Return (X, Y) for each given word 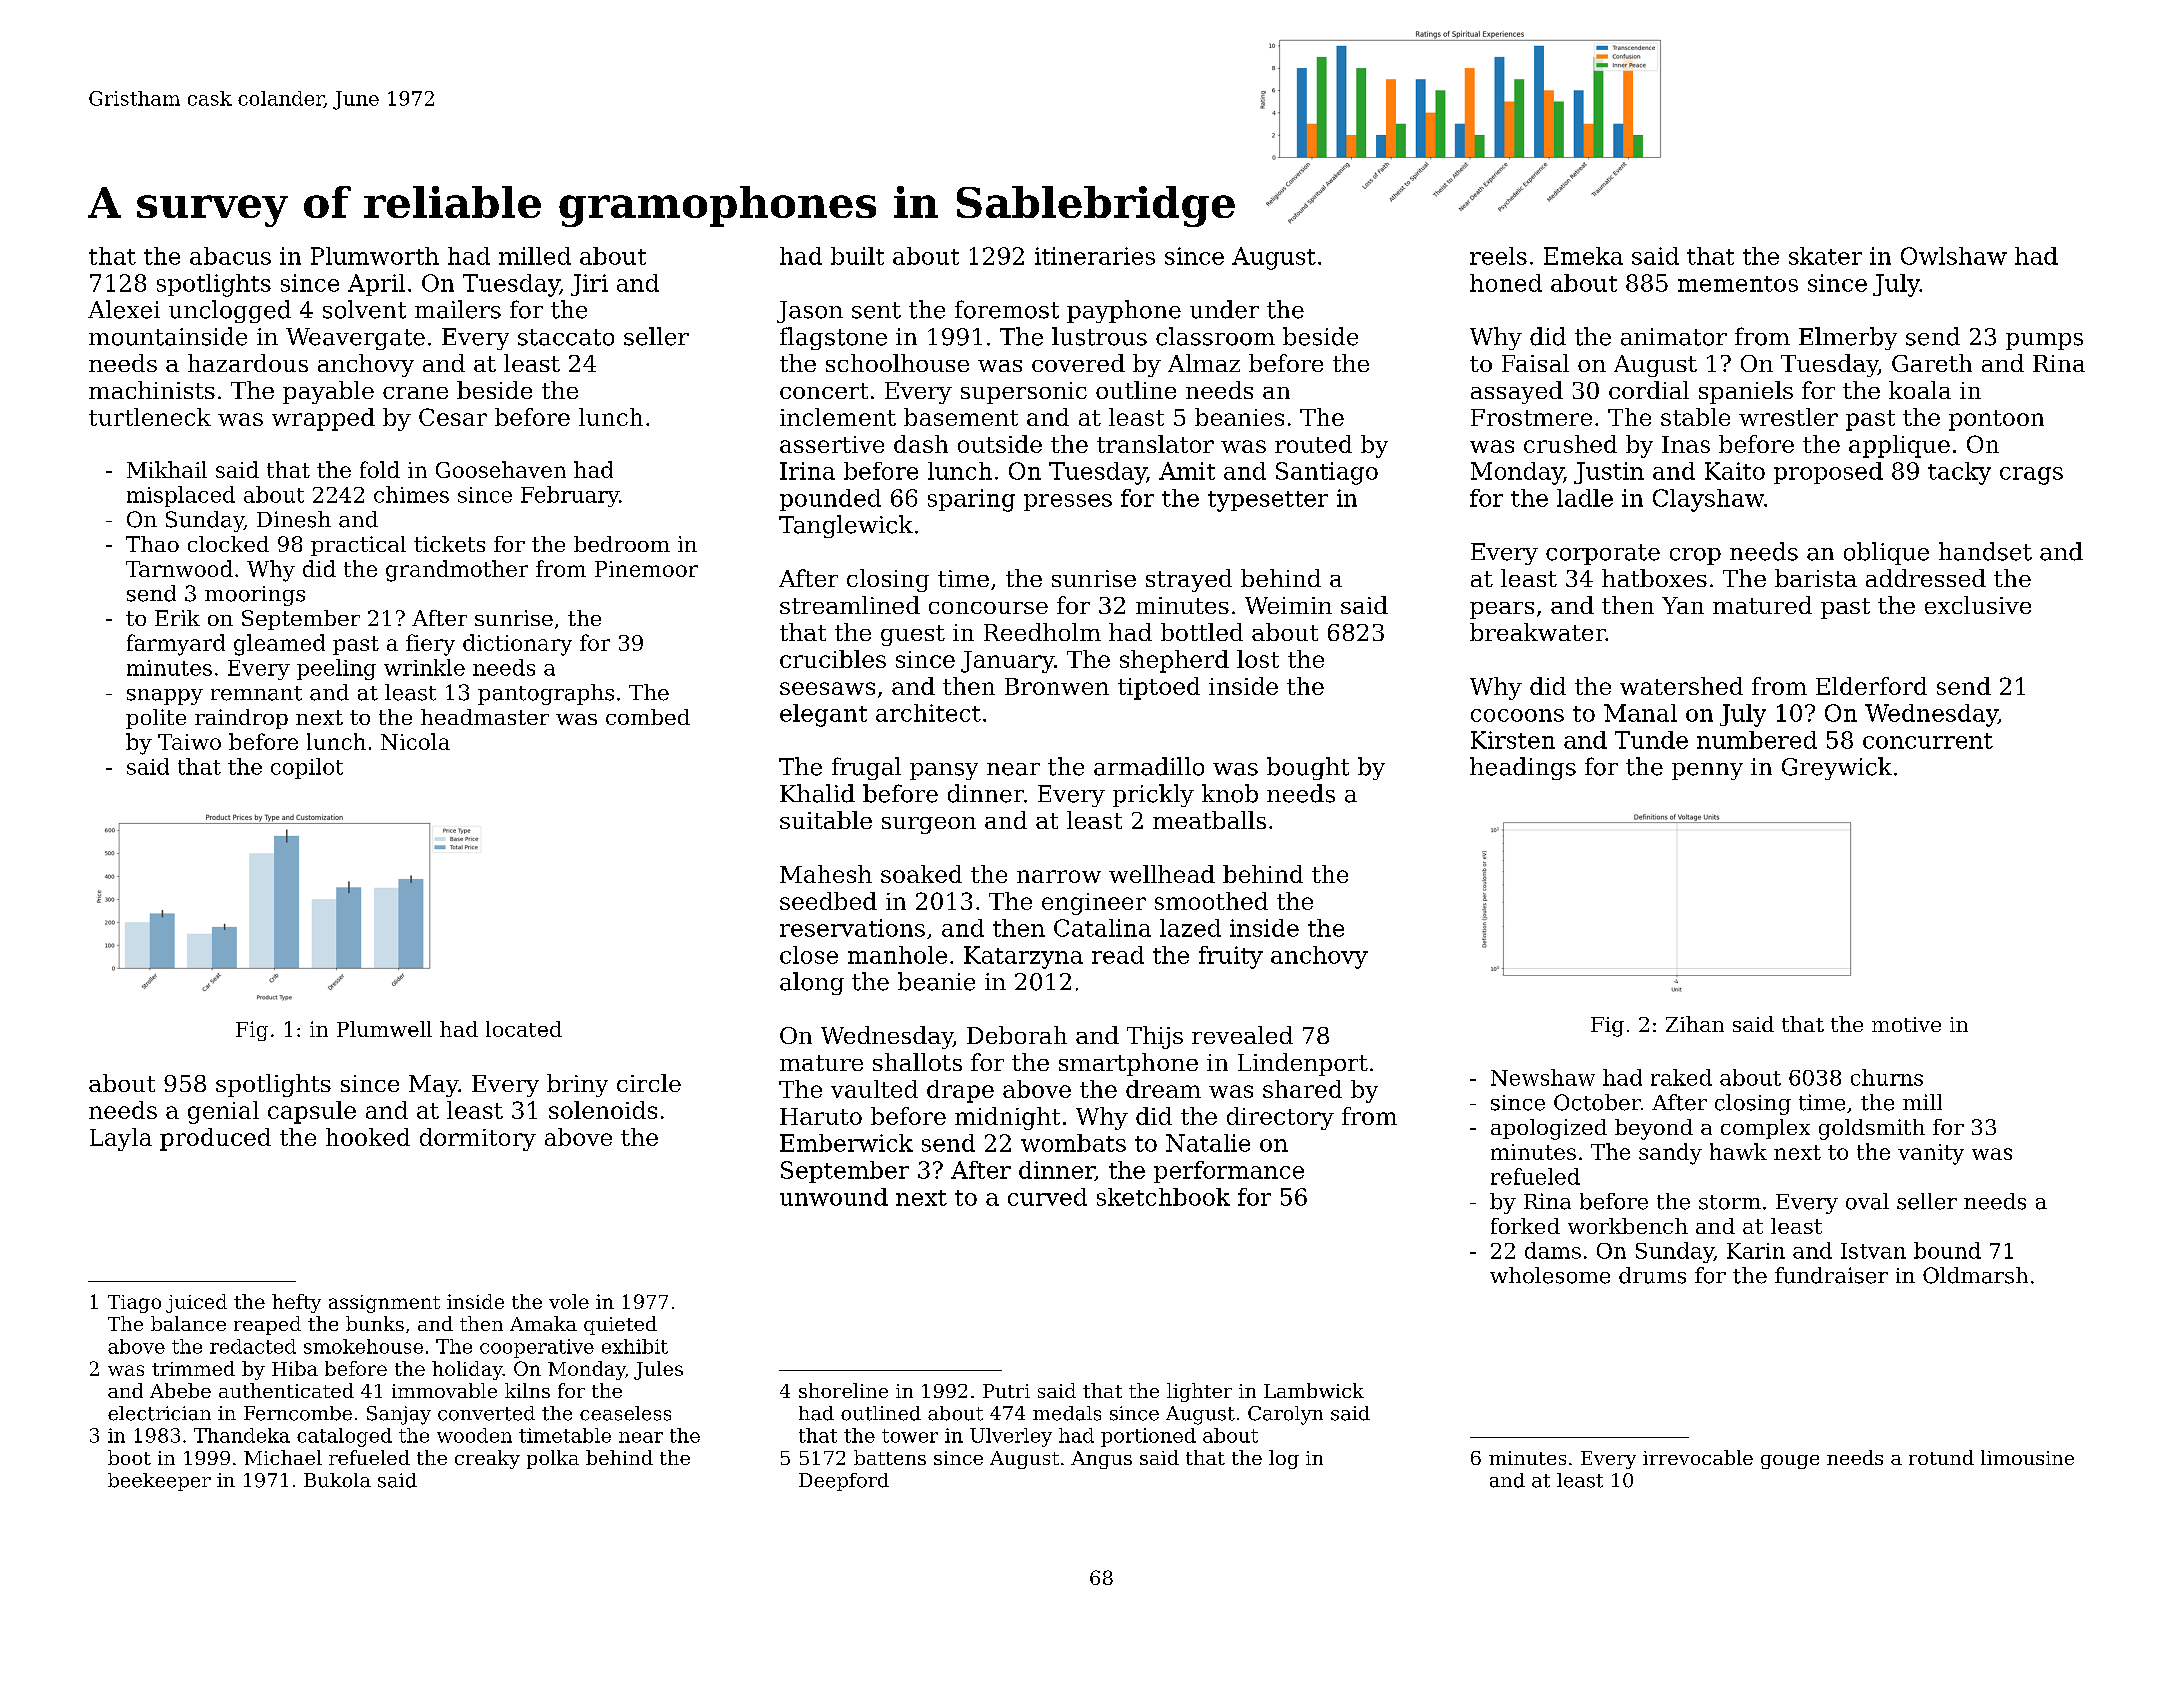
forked (1525, 1226)
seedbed (828, 901)
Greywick (1837, 768)
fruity (1231, 957)
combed (648, 717)
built (857, 256)
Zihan (1695, 1024)
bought (1308, 768)
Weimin (1288, 605)
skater (1825, 256)
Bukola (337, 1480)
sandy (1670, 1154)
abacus (230, 256)
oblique (1886, 553)
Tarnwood (179, 568)
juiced (196, 1303)
